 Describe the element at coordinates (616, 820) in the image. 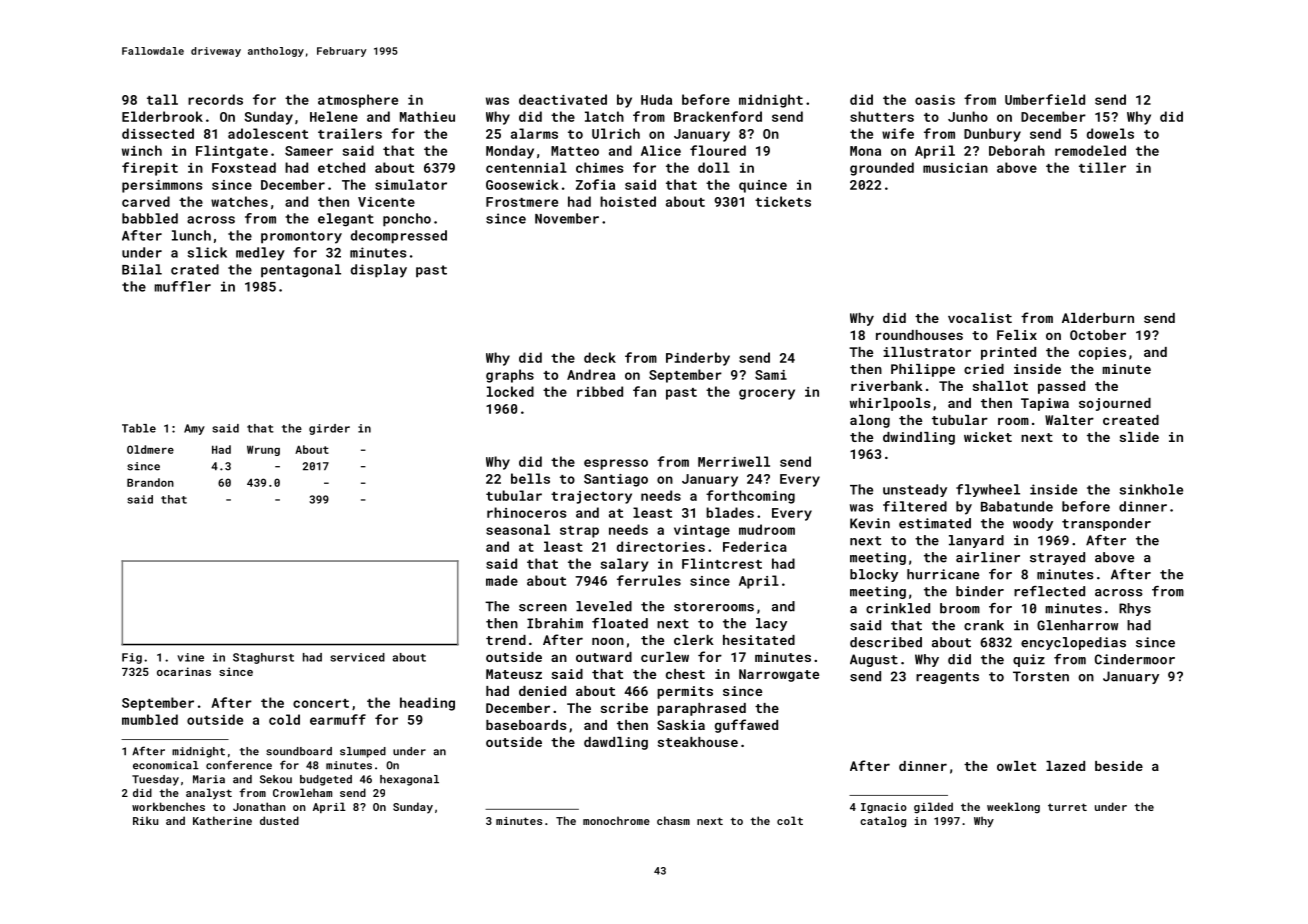

I see `monochrome` at that location.
